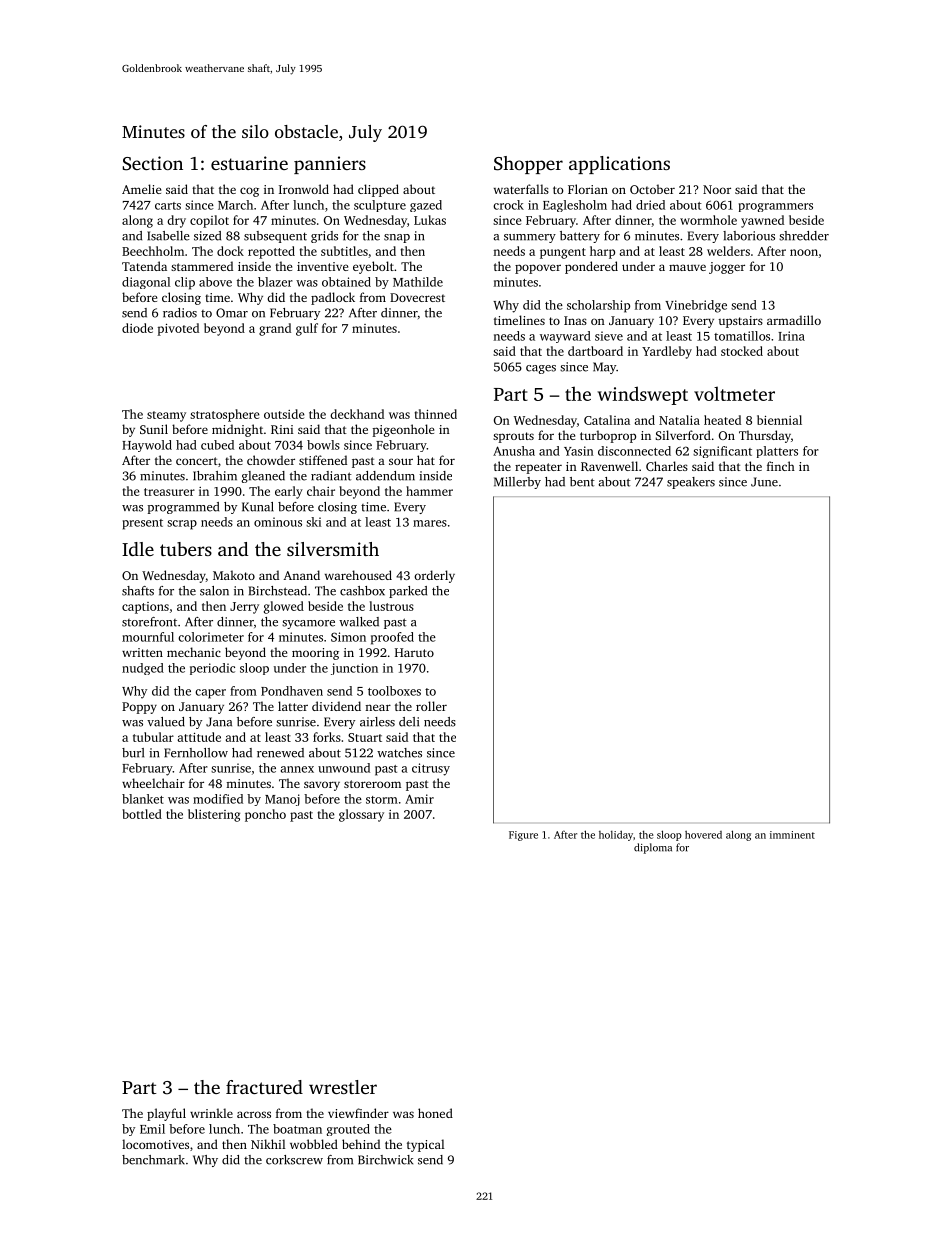  I want to click on bent, so click(582, 482).
